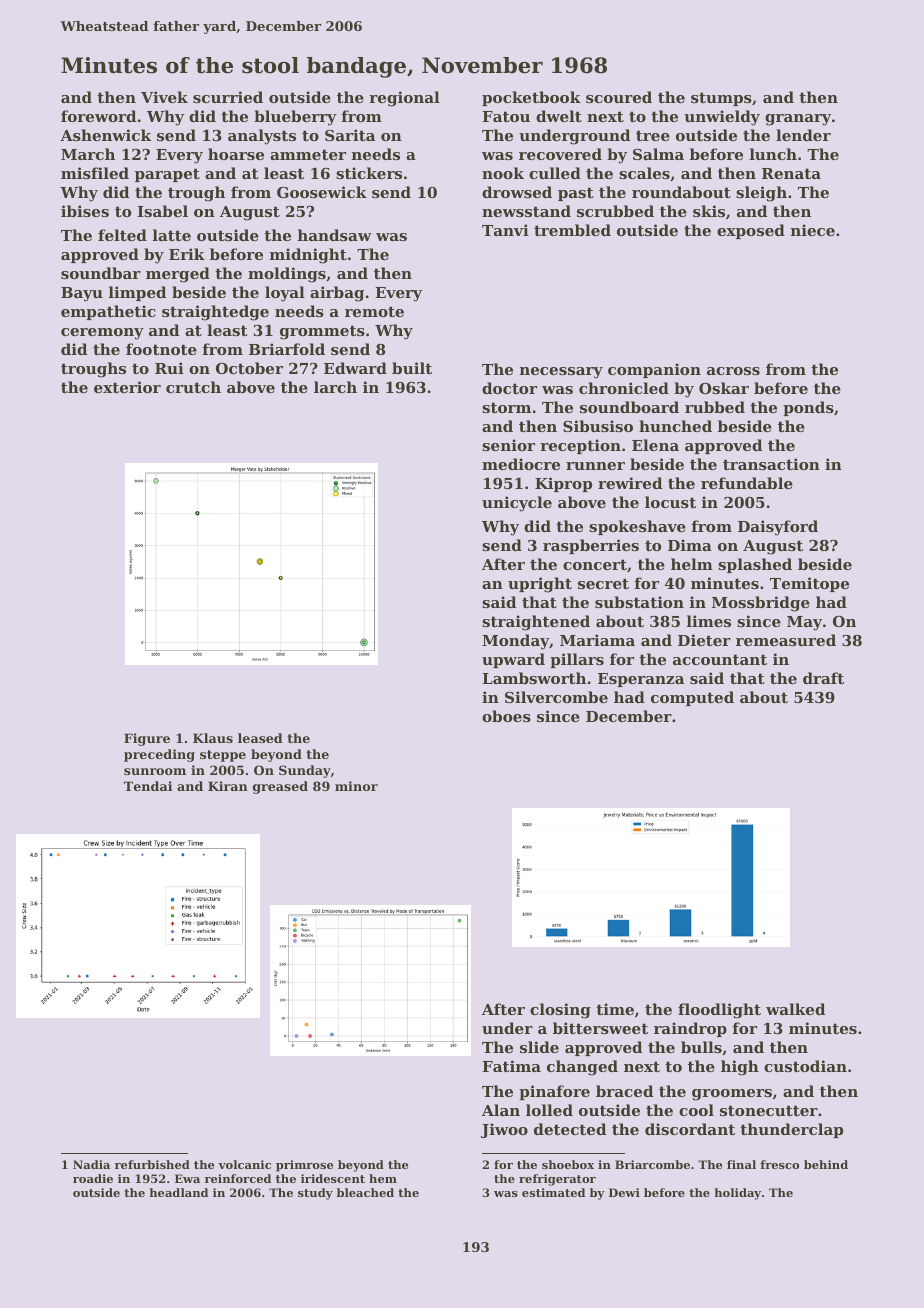 The image size is (924, 1308). Describe the element at coordinates (164, 97) in the screenshot. I see `Vivek` at that location.
